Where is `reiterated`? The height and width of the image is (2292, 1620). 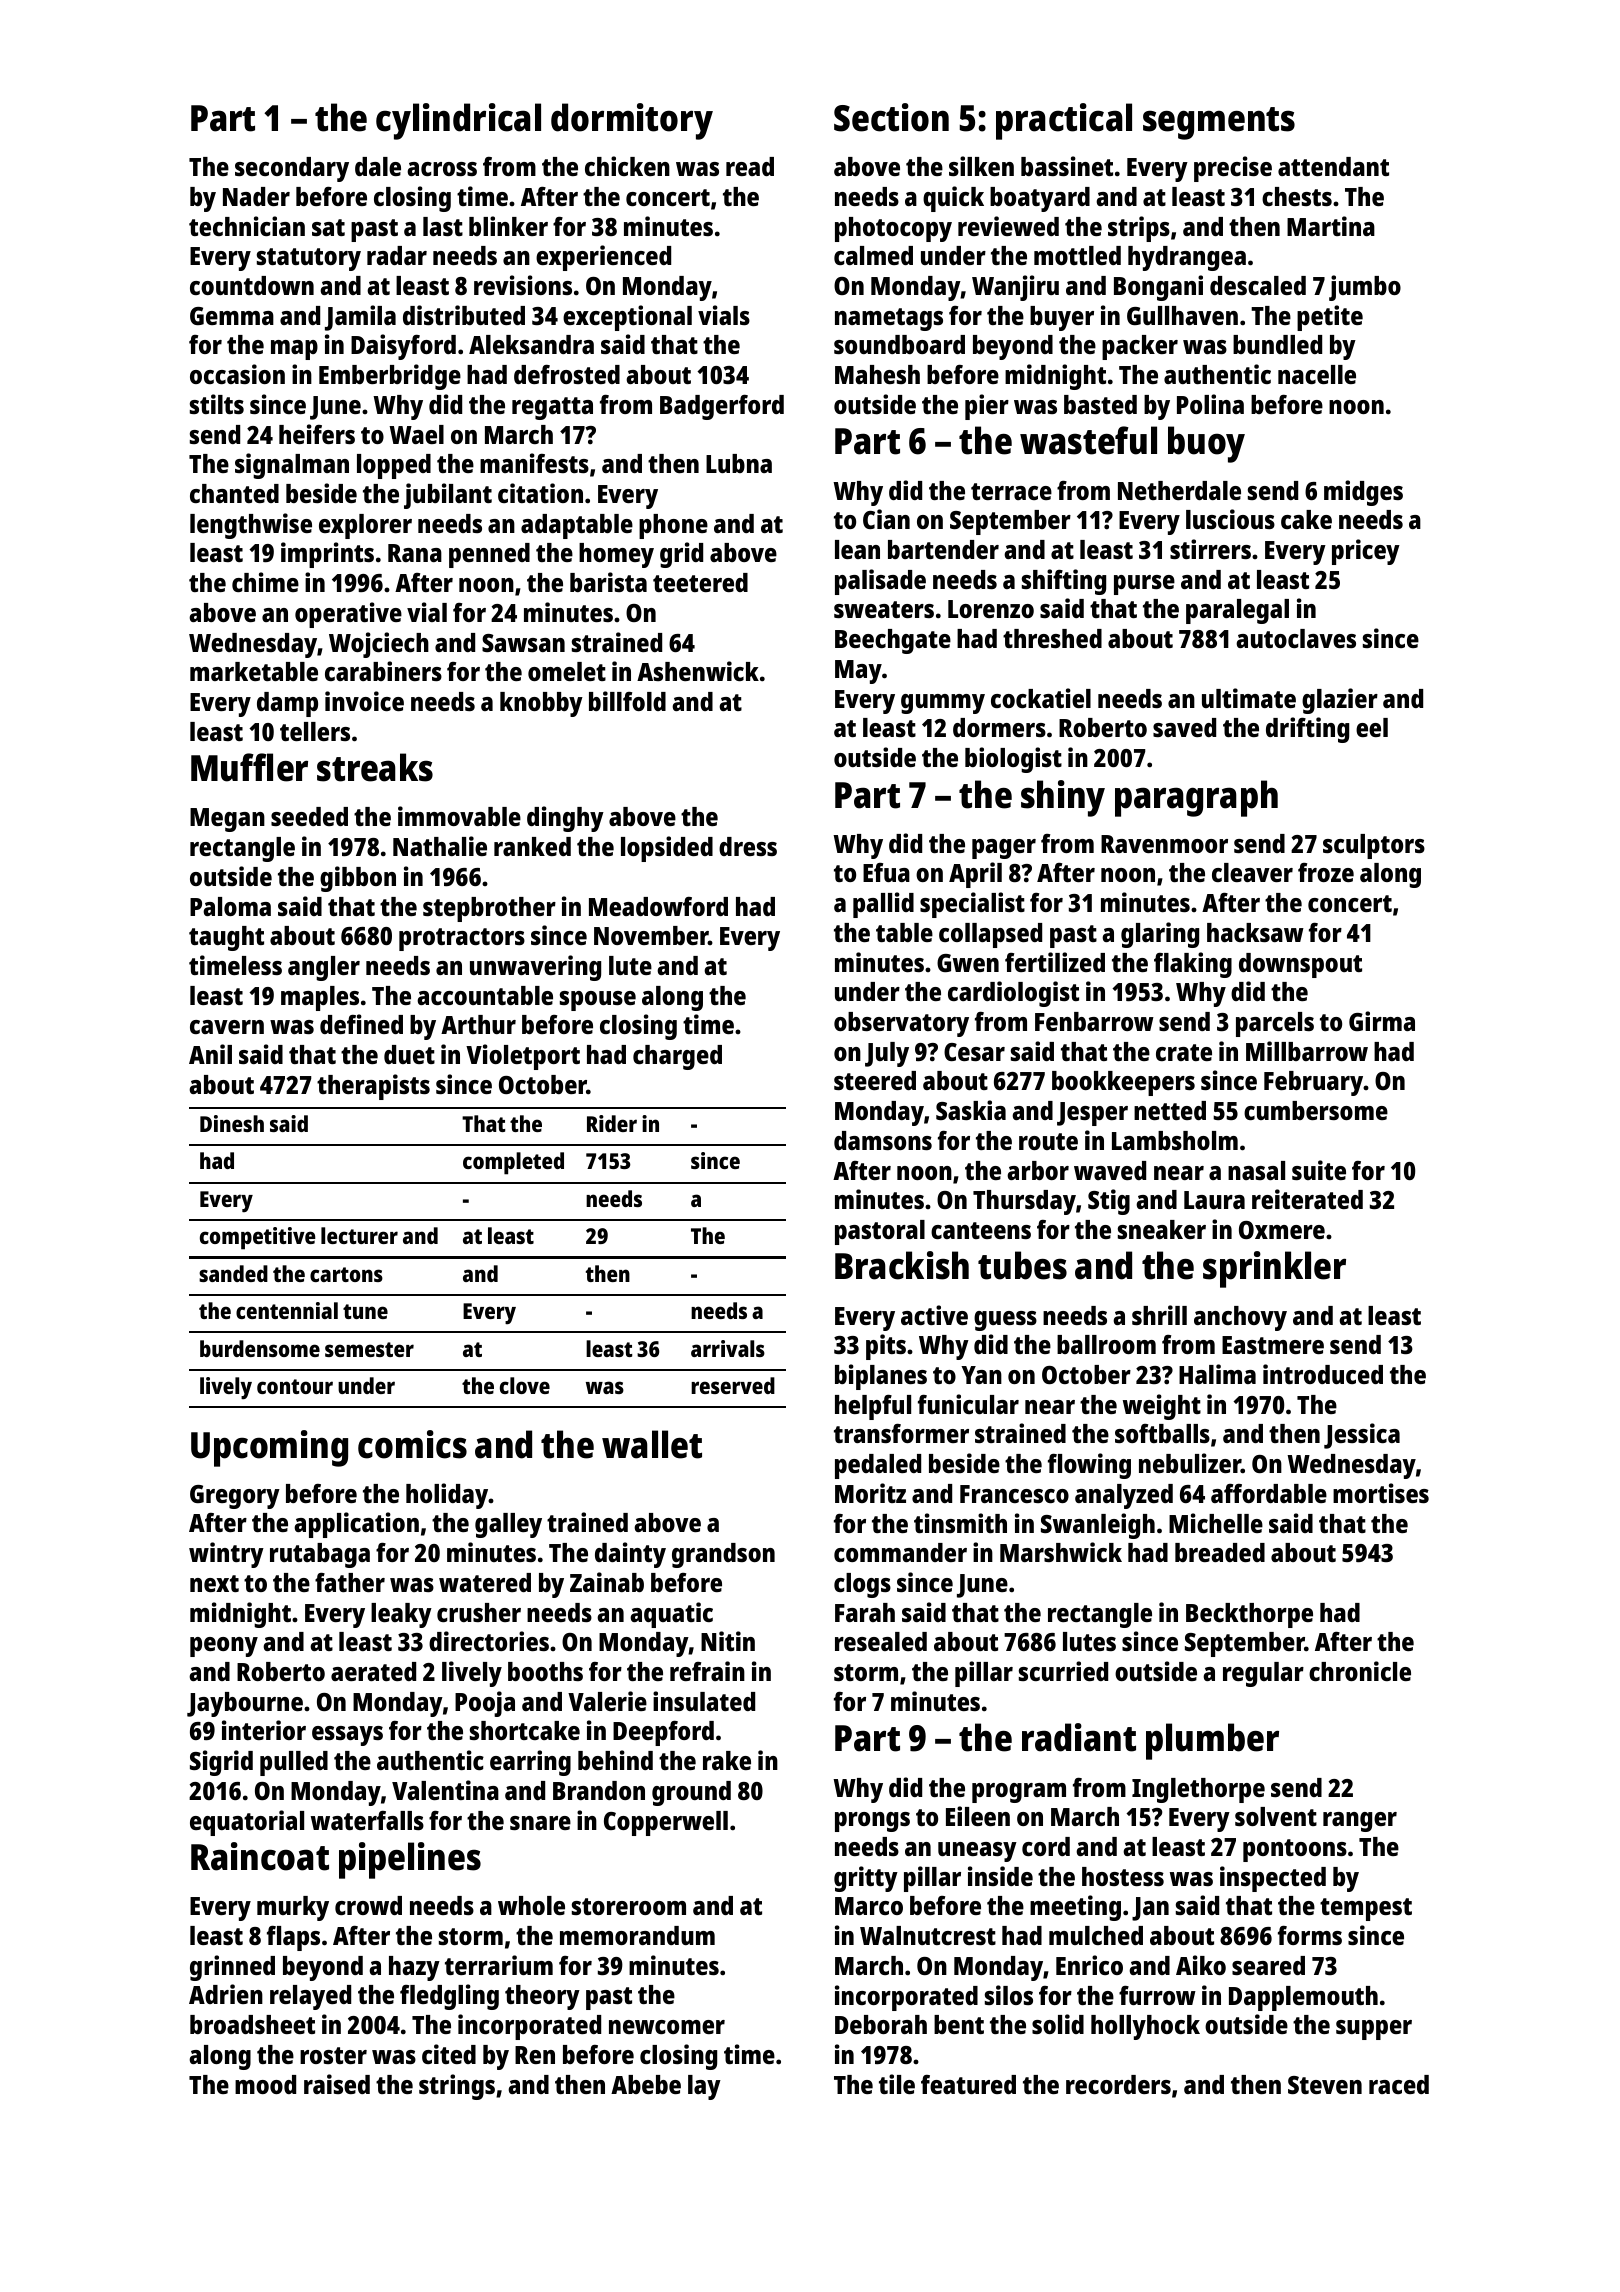 reiterated is located at coordinates (1307, 1199).
